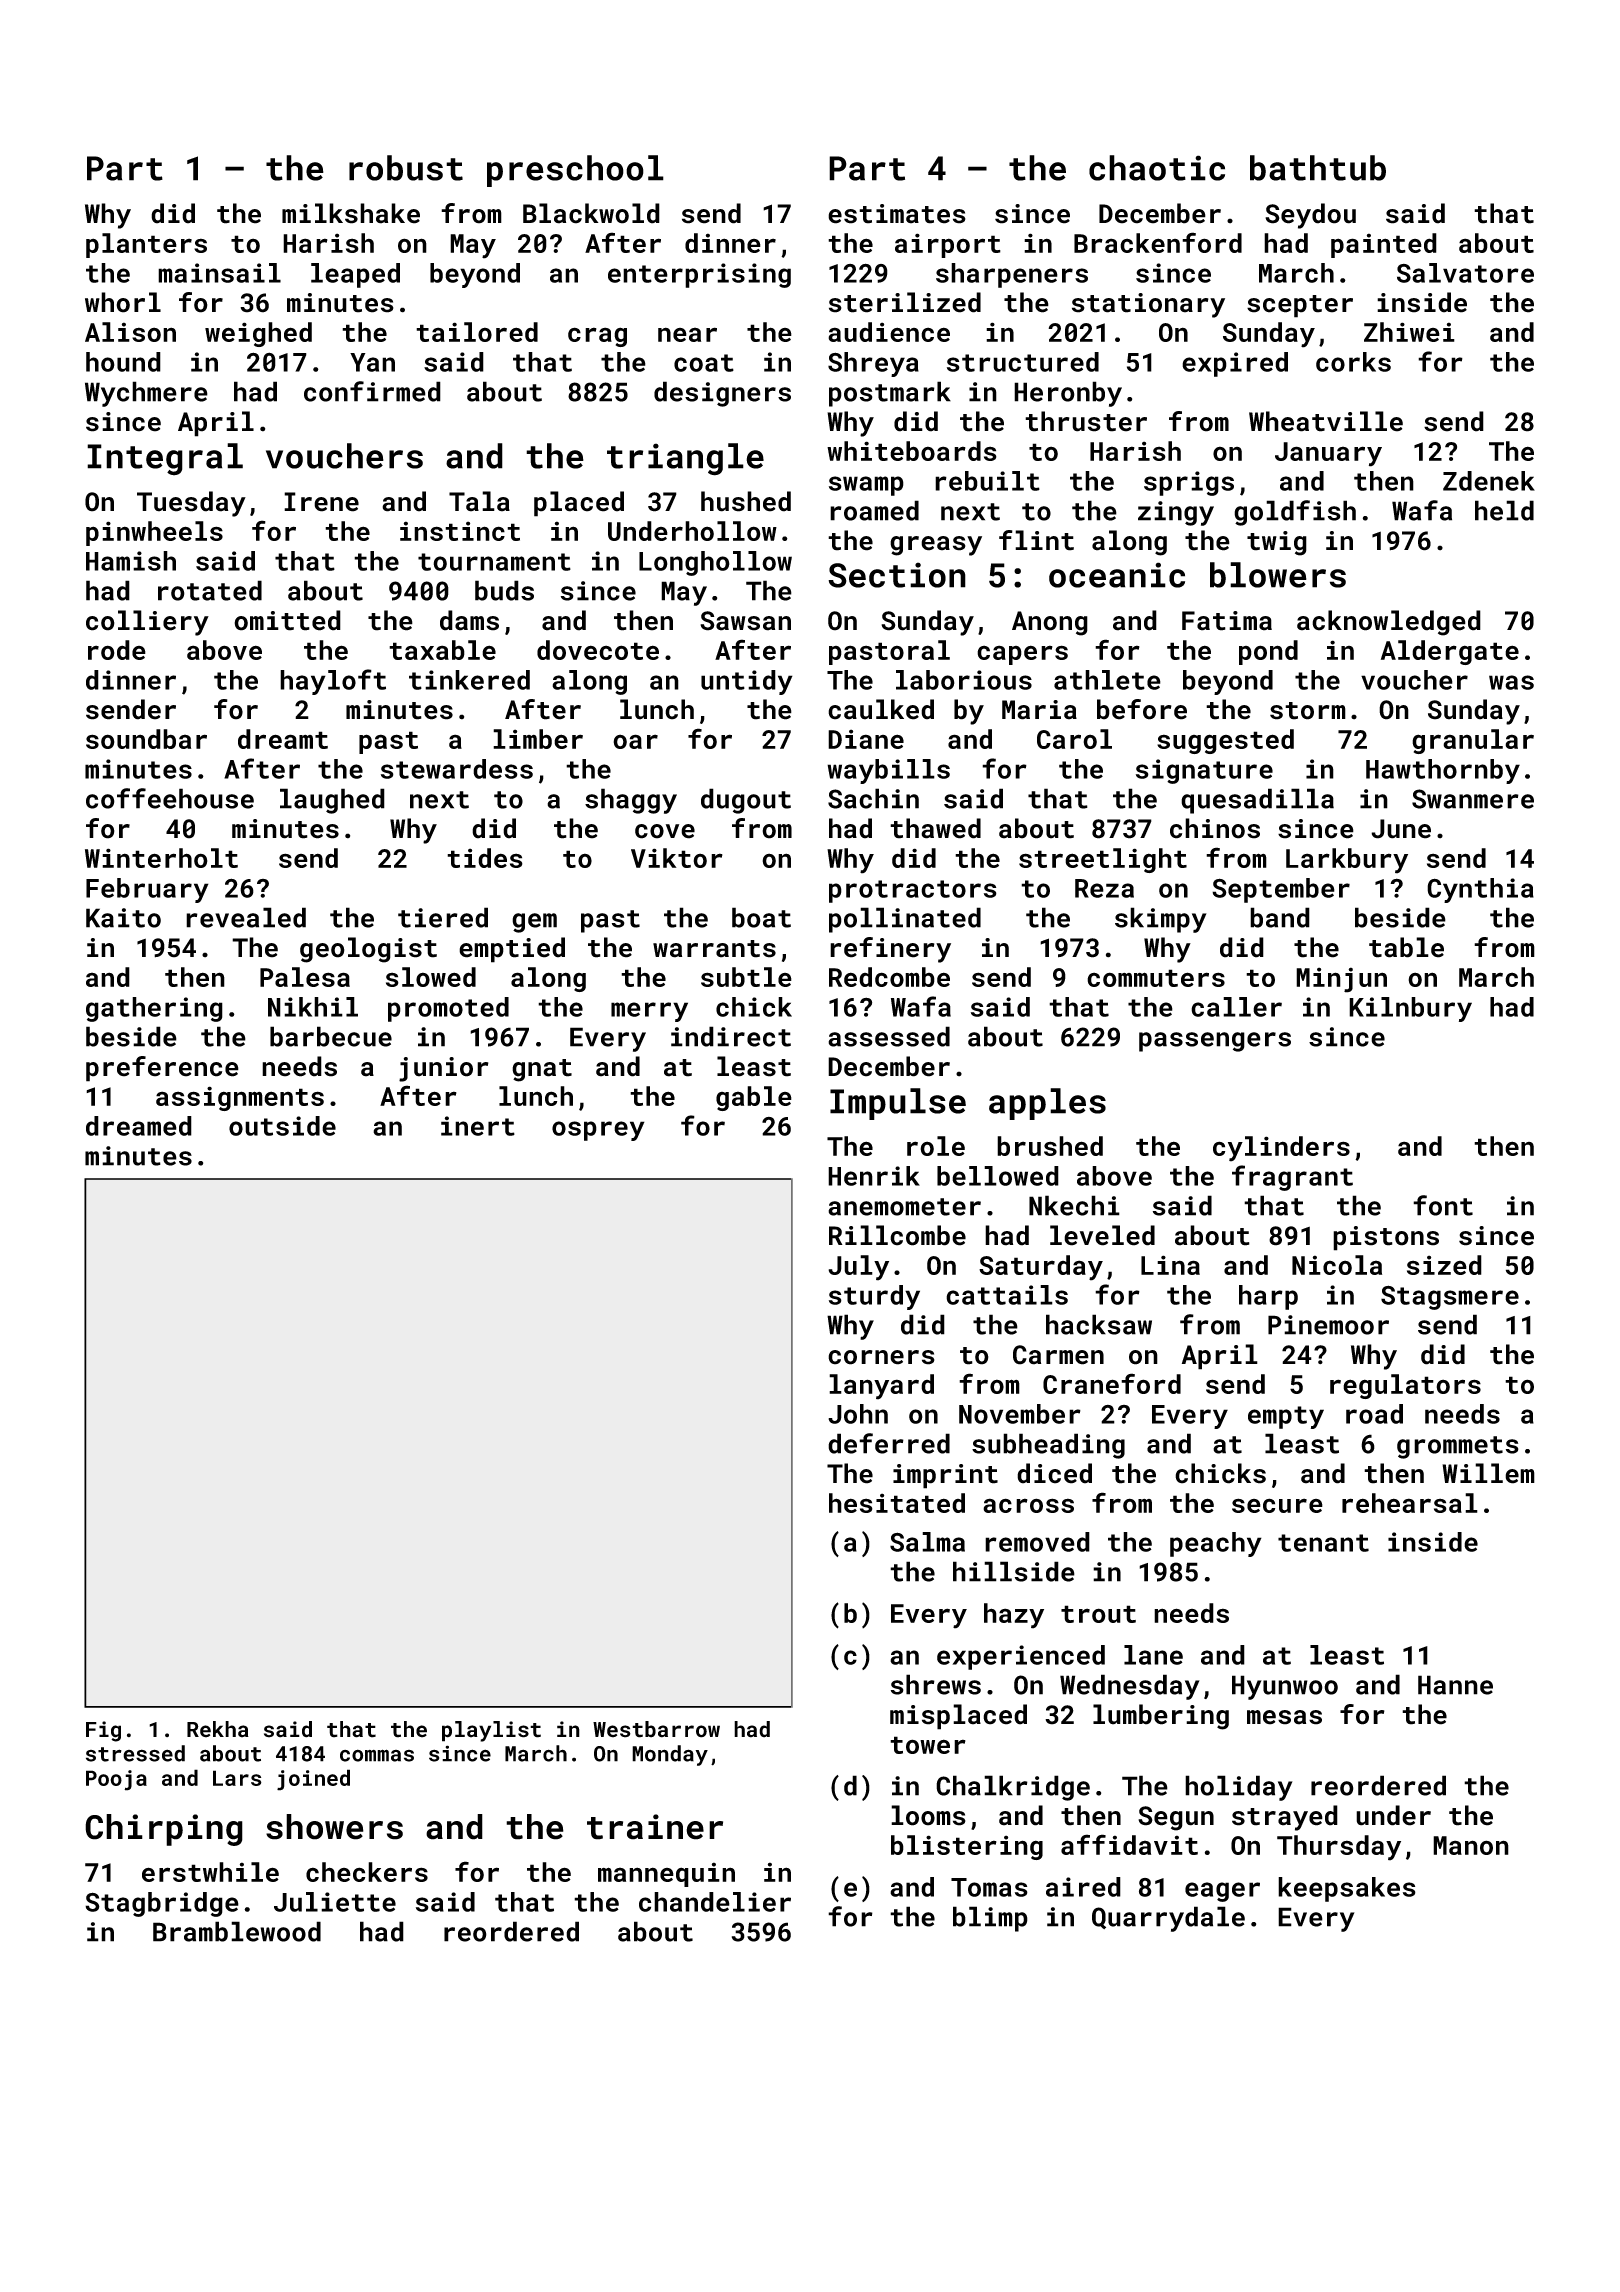 This screenshot has height=2292, width=1620. What do you see at coordinates (246, 917) in the screenshot?
I see `revealed` at bounding box center [246, 917].
